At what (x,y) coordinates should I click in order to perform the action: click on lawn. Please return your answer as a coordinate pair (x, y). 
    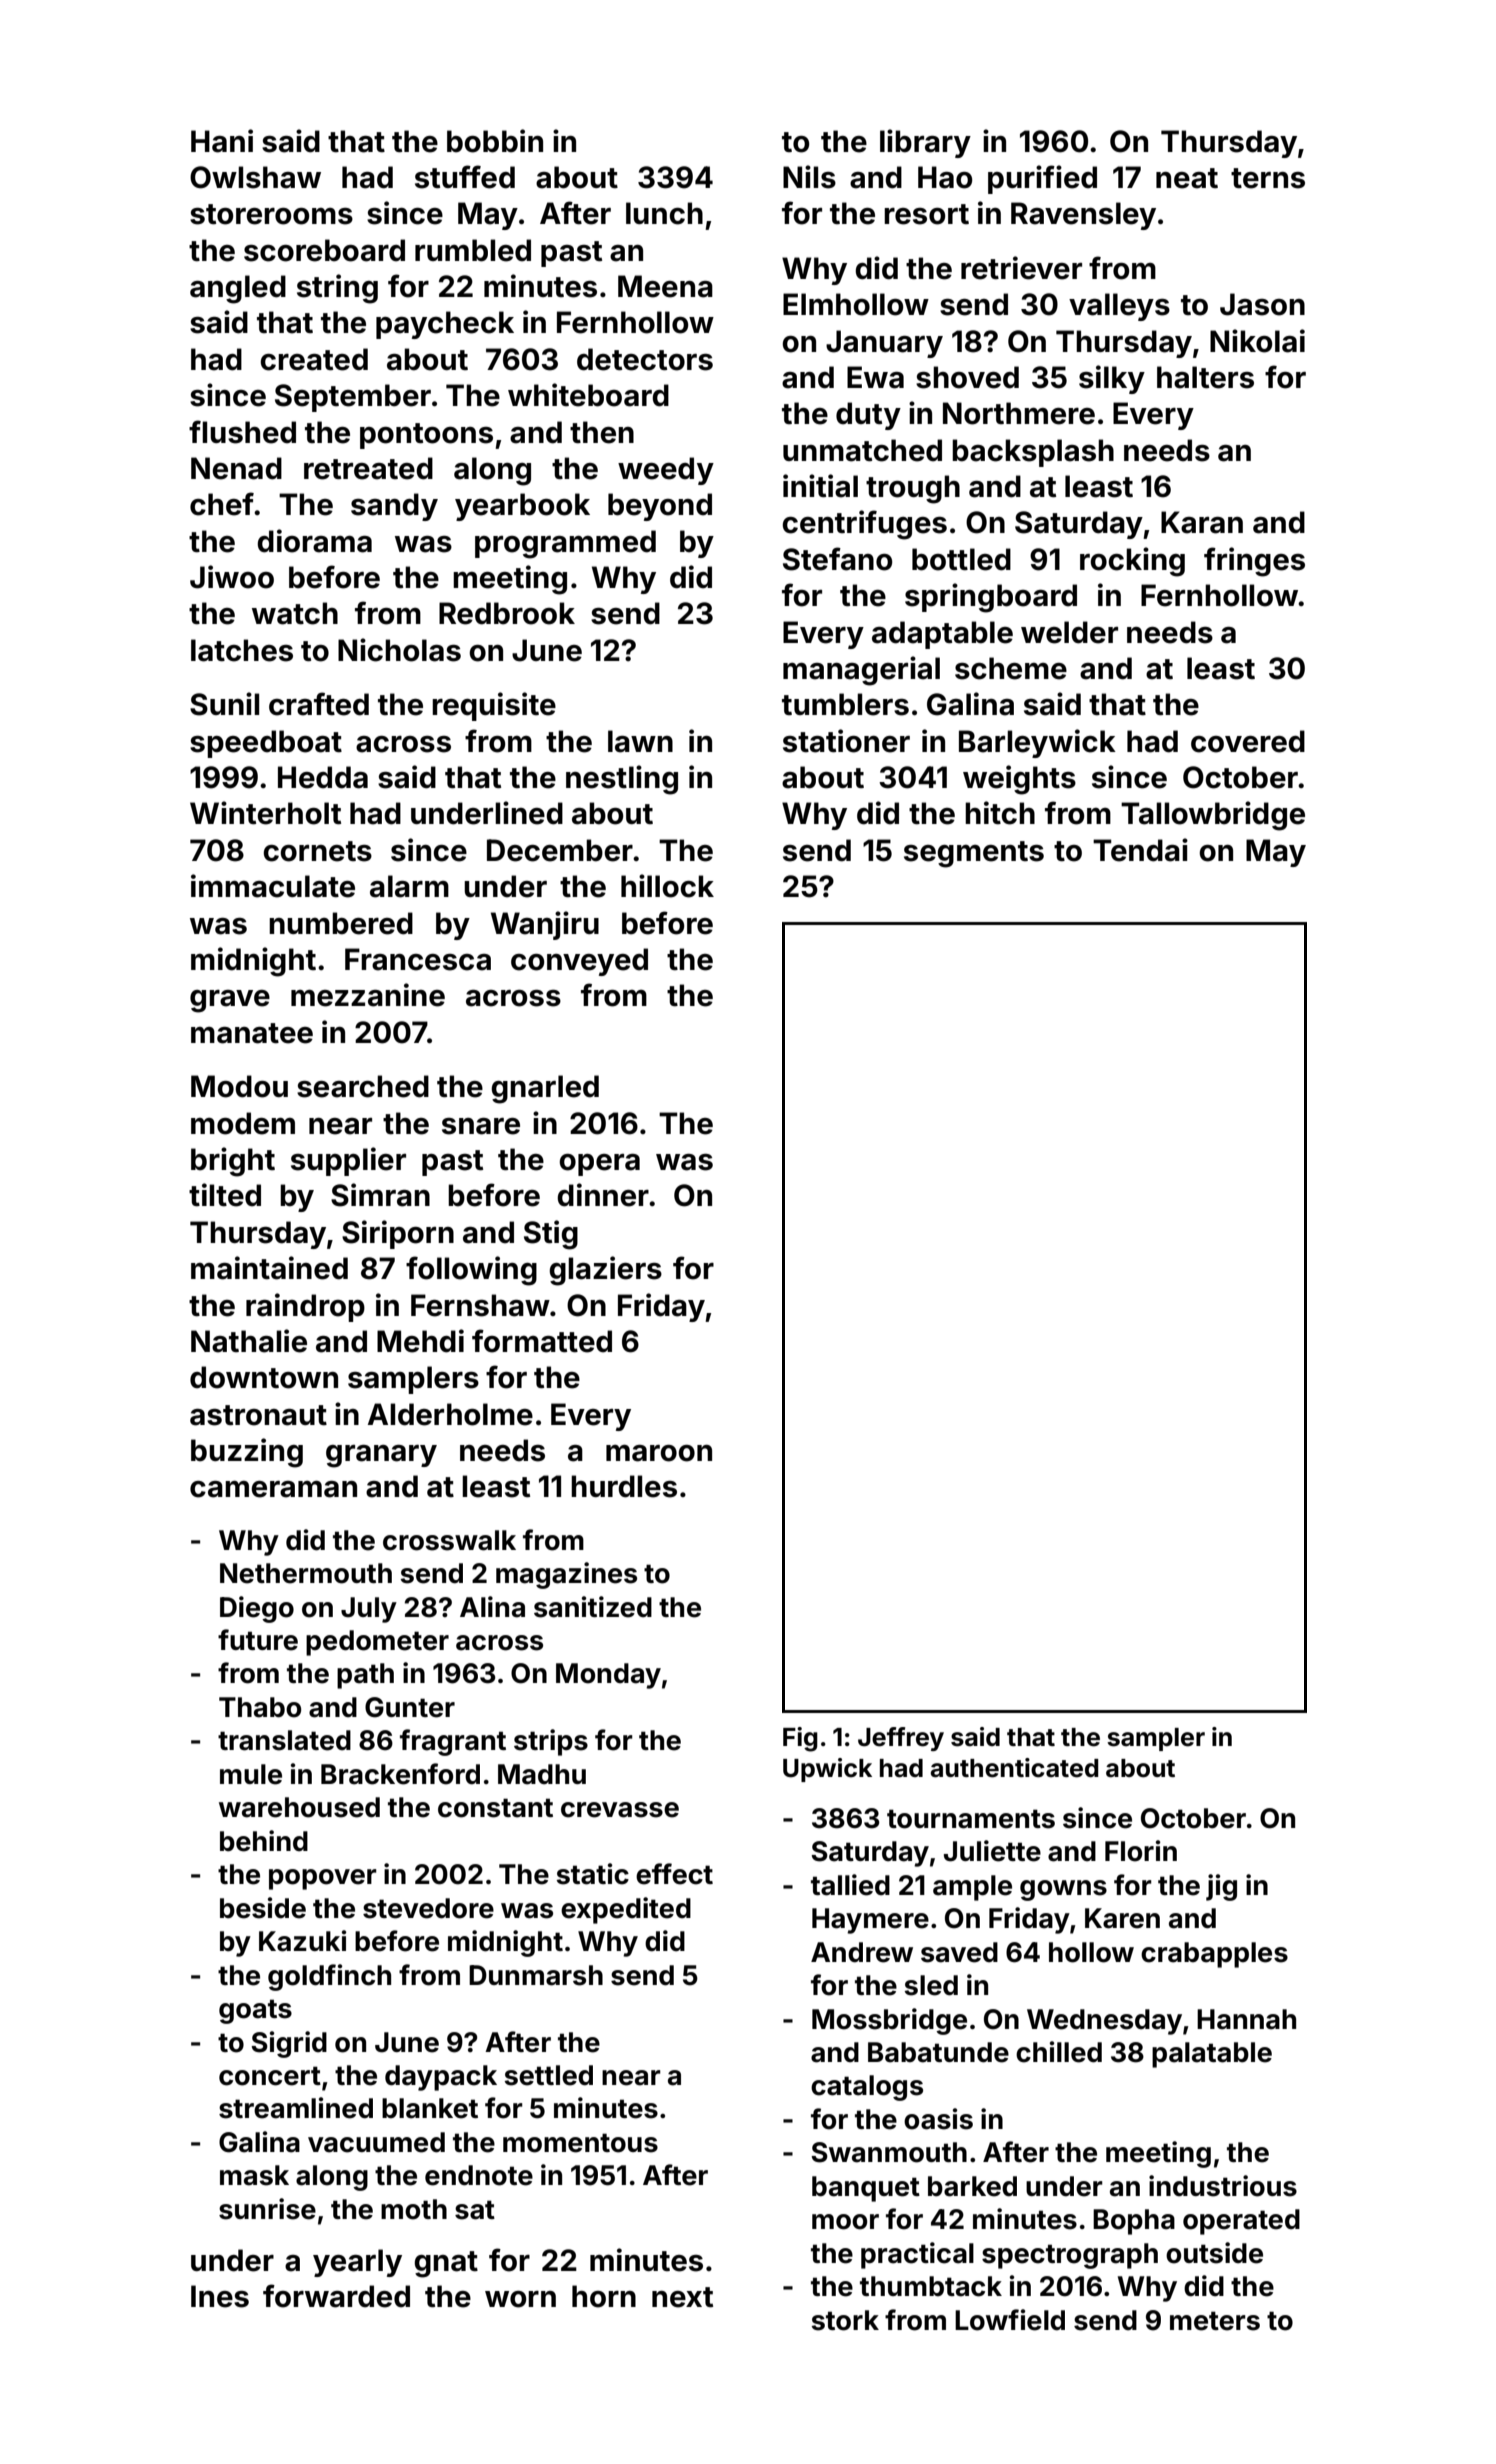
    Looking at the image, I should click on (640, 741).
